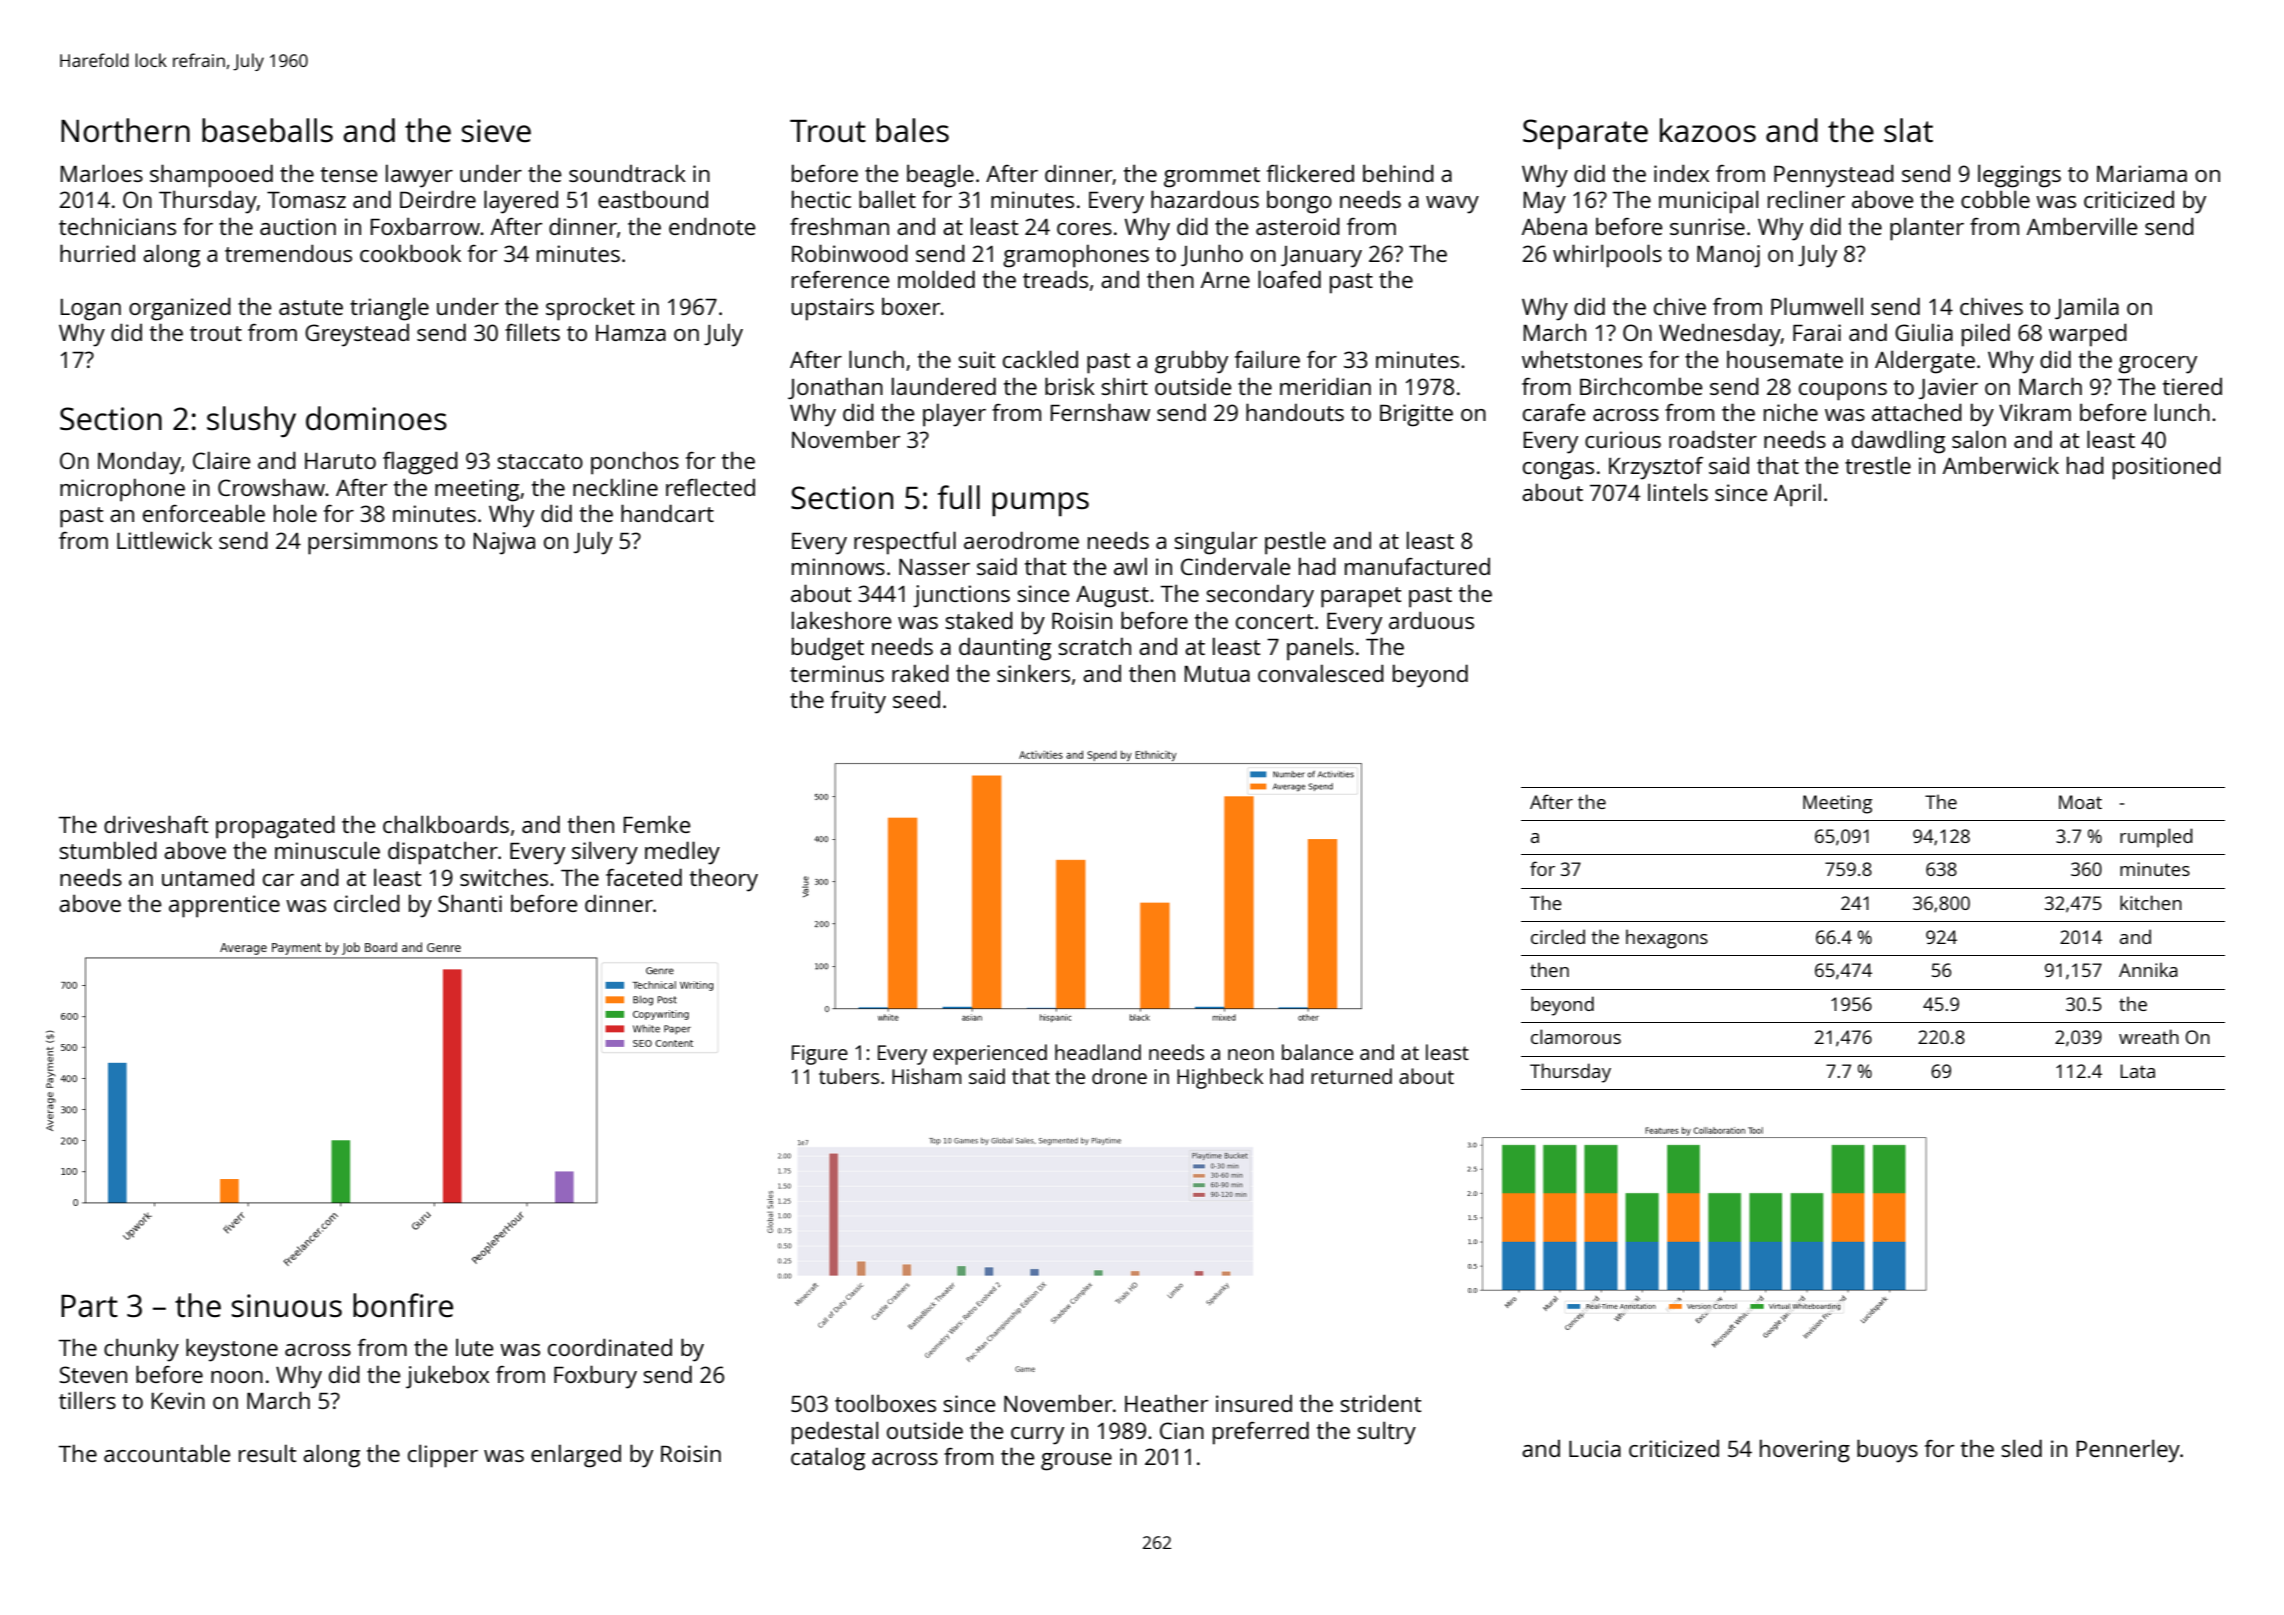 This screenshot has height=1615, width=2284. I want to click on cores, so click(1084, 229).
